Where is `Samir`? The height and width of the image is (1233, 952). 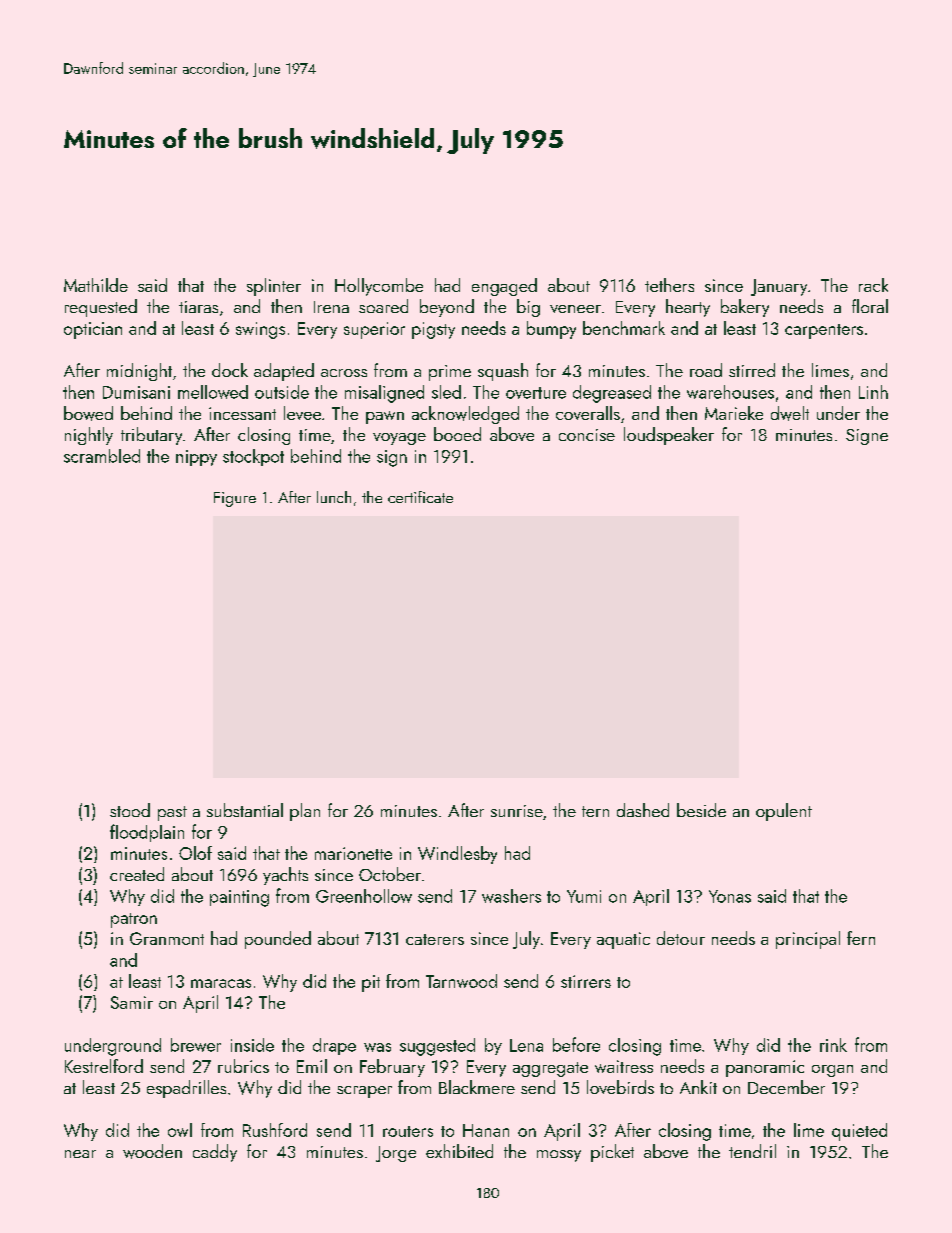
Samir is located at coordinates (132, 1002).
